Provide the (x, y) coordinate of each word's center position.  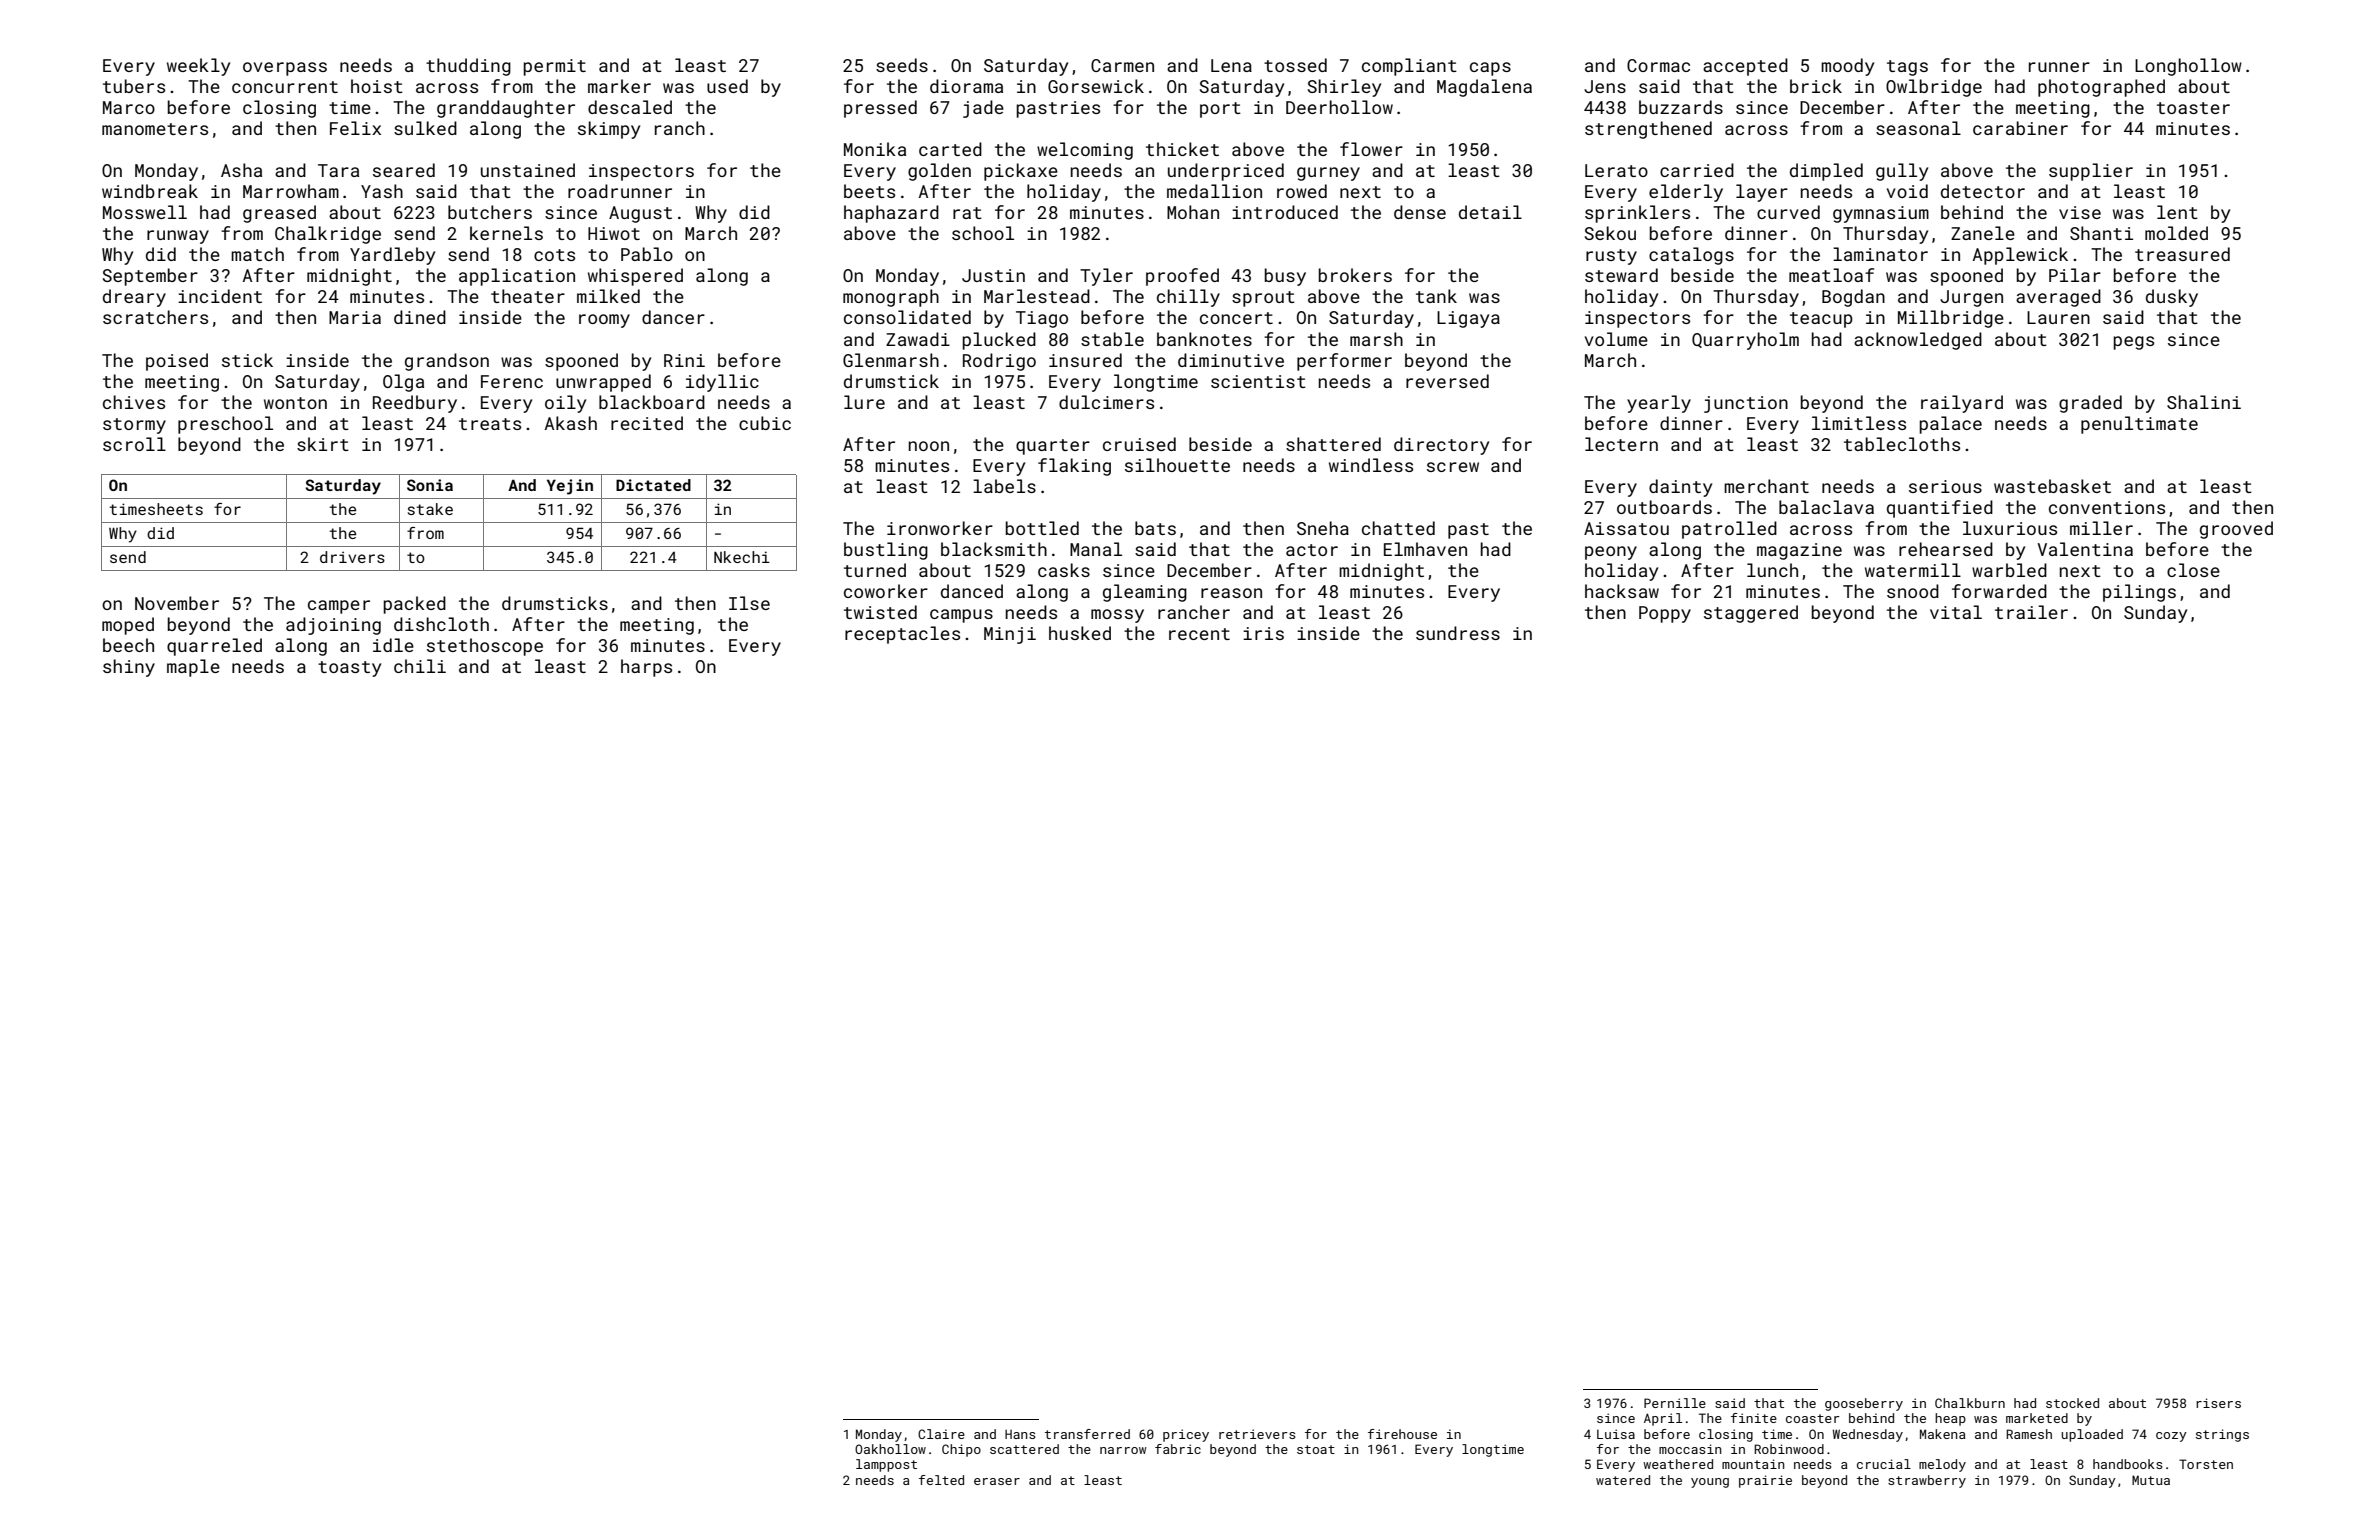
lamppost (886, 1465)
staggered (1751, 614)
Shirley (1344, 88)
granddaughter (506, 109)
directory (1441, 446)
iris (1263, 633)
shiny (129, 668)
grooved (2236, 530)
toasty (349, 669)
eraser (997, 1481)
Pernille (1675, 1403)
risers (2218, 1403)
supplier (2091, 172)
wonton (295, 403)
